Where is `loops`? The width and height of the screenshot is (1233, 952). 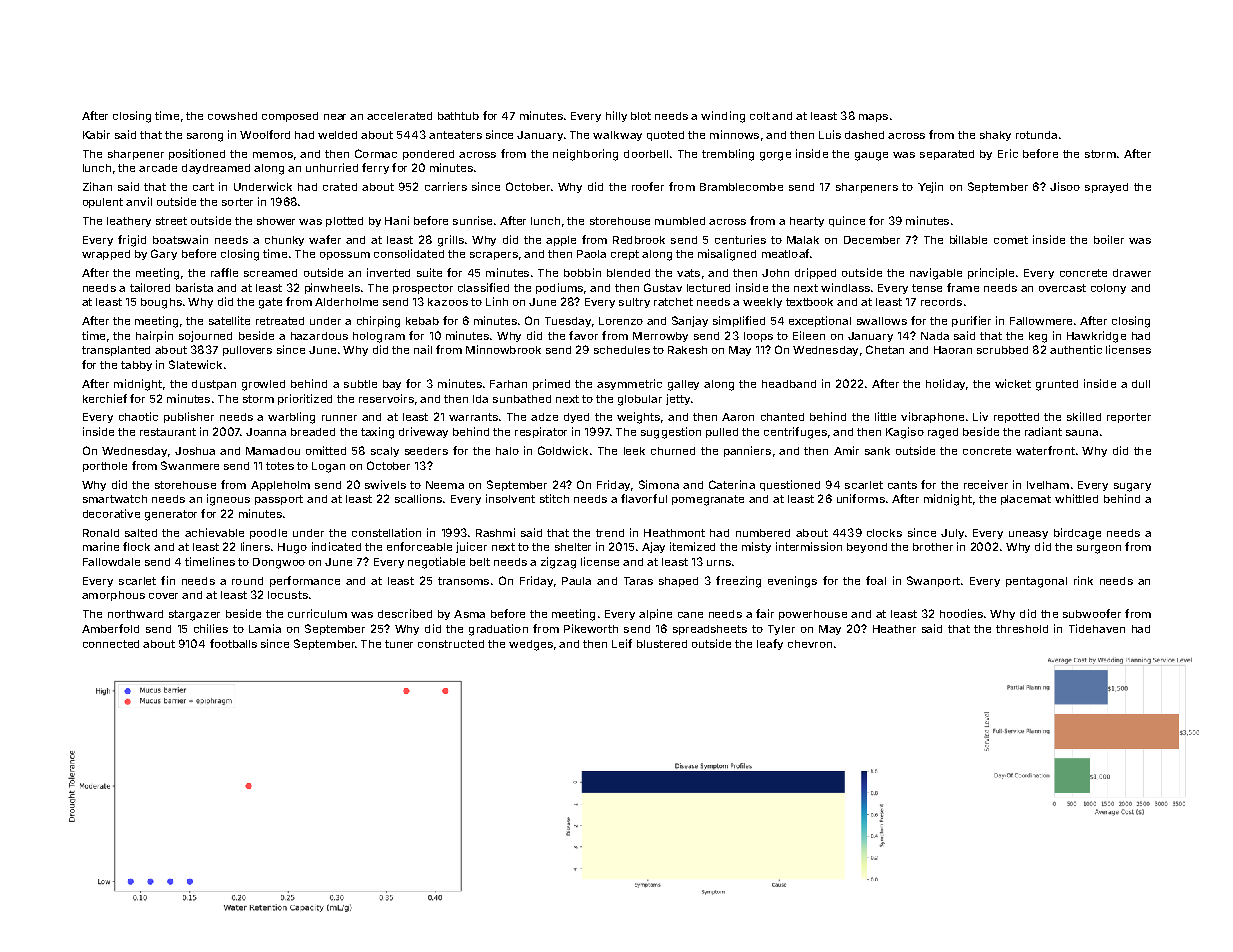 loops is located at coordinates (758, 337).
